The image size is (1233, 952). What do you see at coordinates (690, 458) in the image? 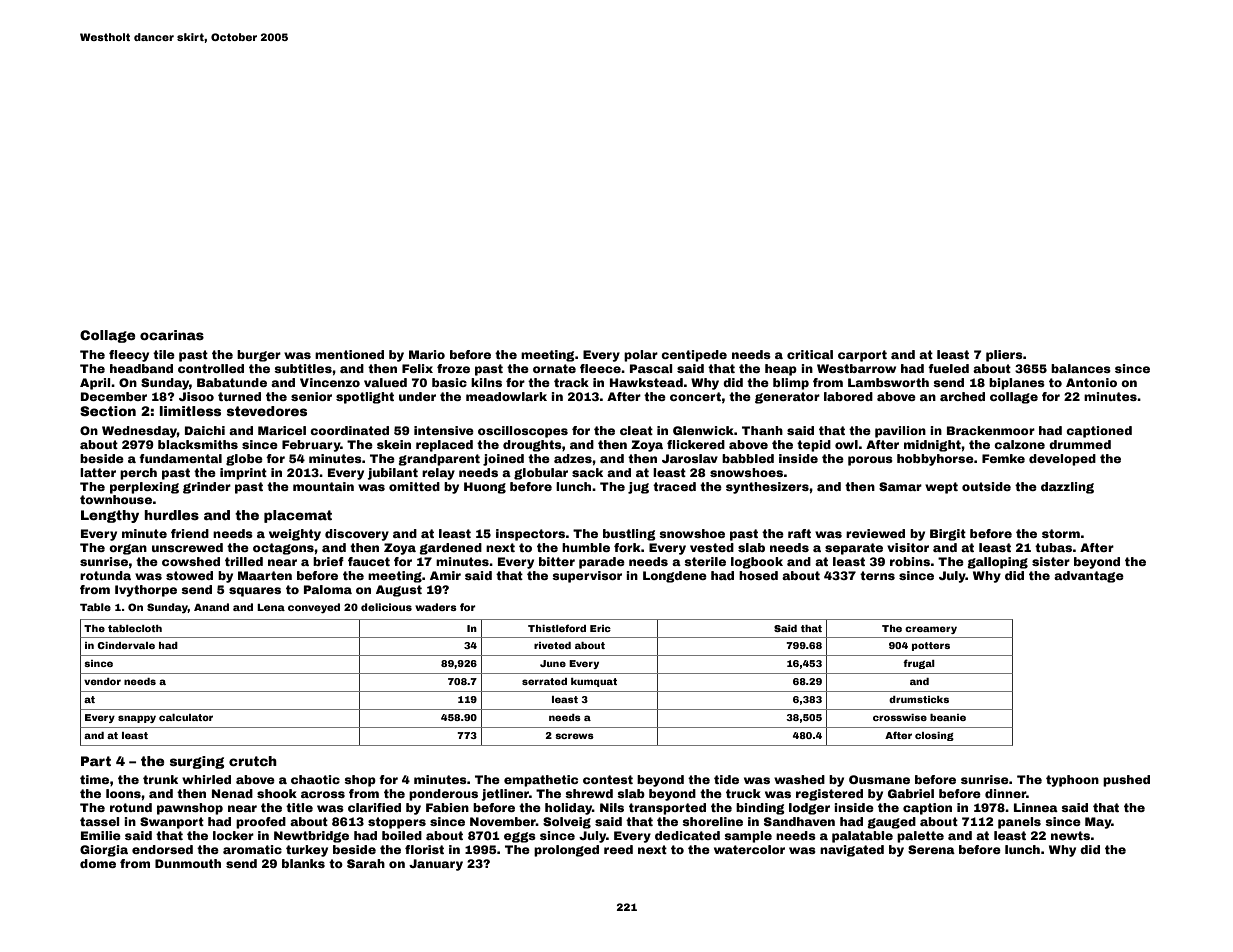
I see `Jaroslav` at bounding box center [690, 458].
